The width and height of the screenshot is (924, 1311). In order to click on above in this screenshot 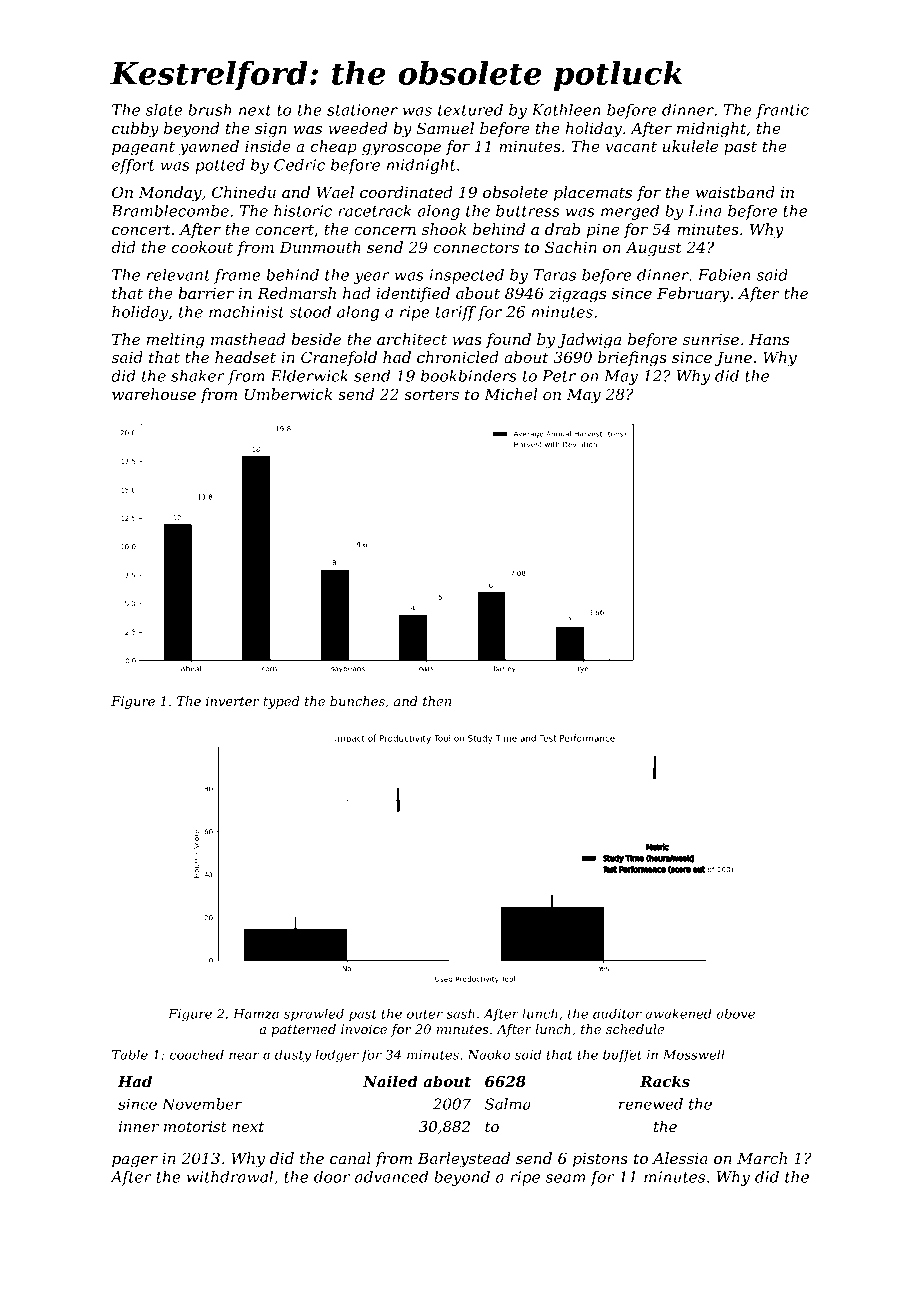, I will do `click(736, 1013)`.
